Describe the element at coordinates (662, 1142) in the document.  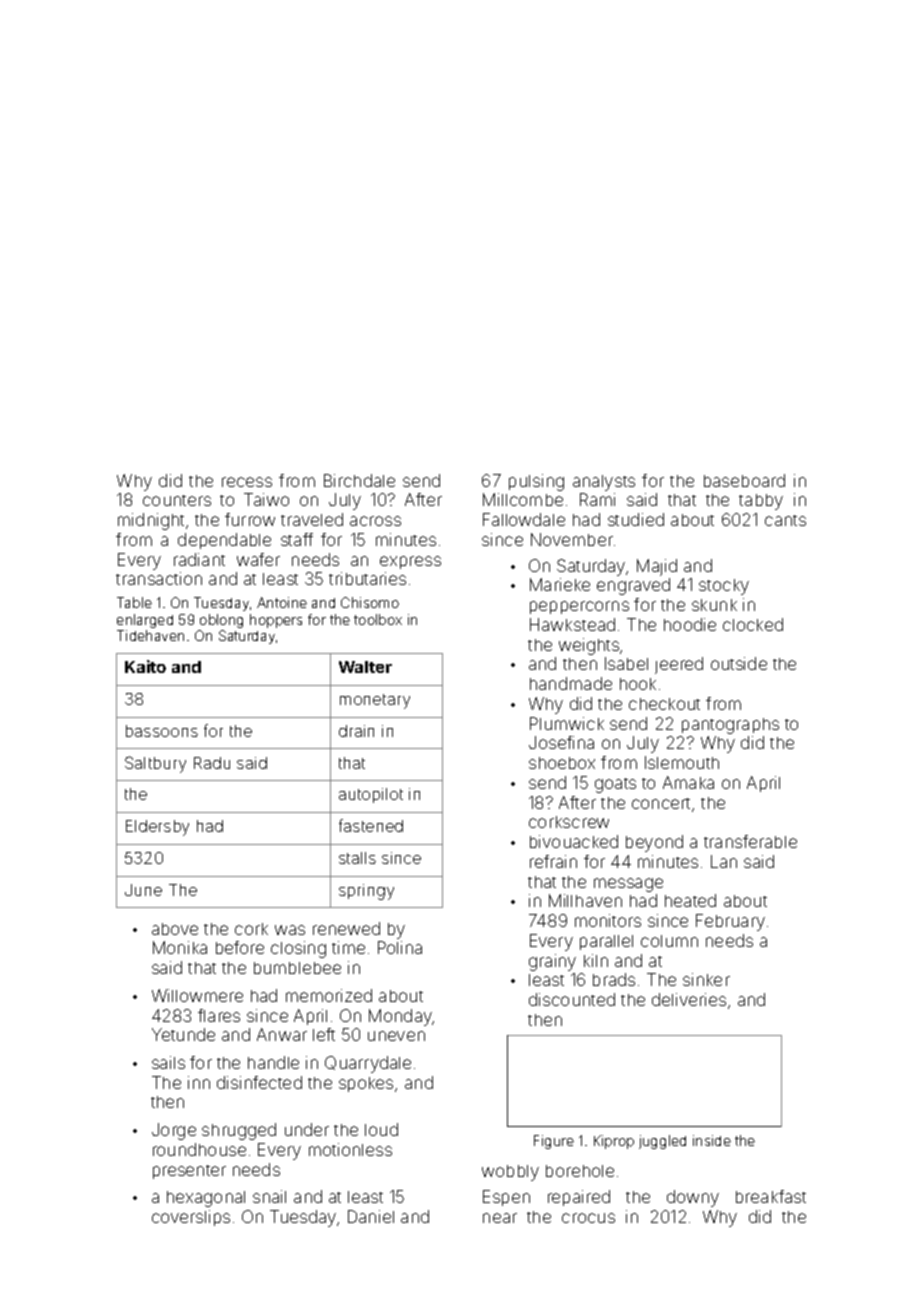
I see `juggled` at that location.
